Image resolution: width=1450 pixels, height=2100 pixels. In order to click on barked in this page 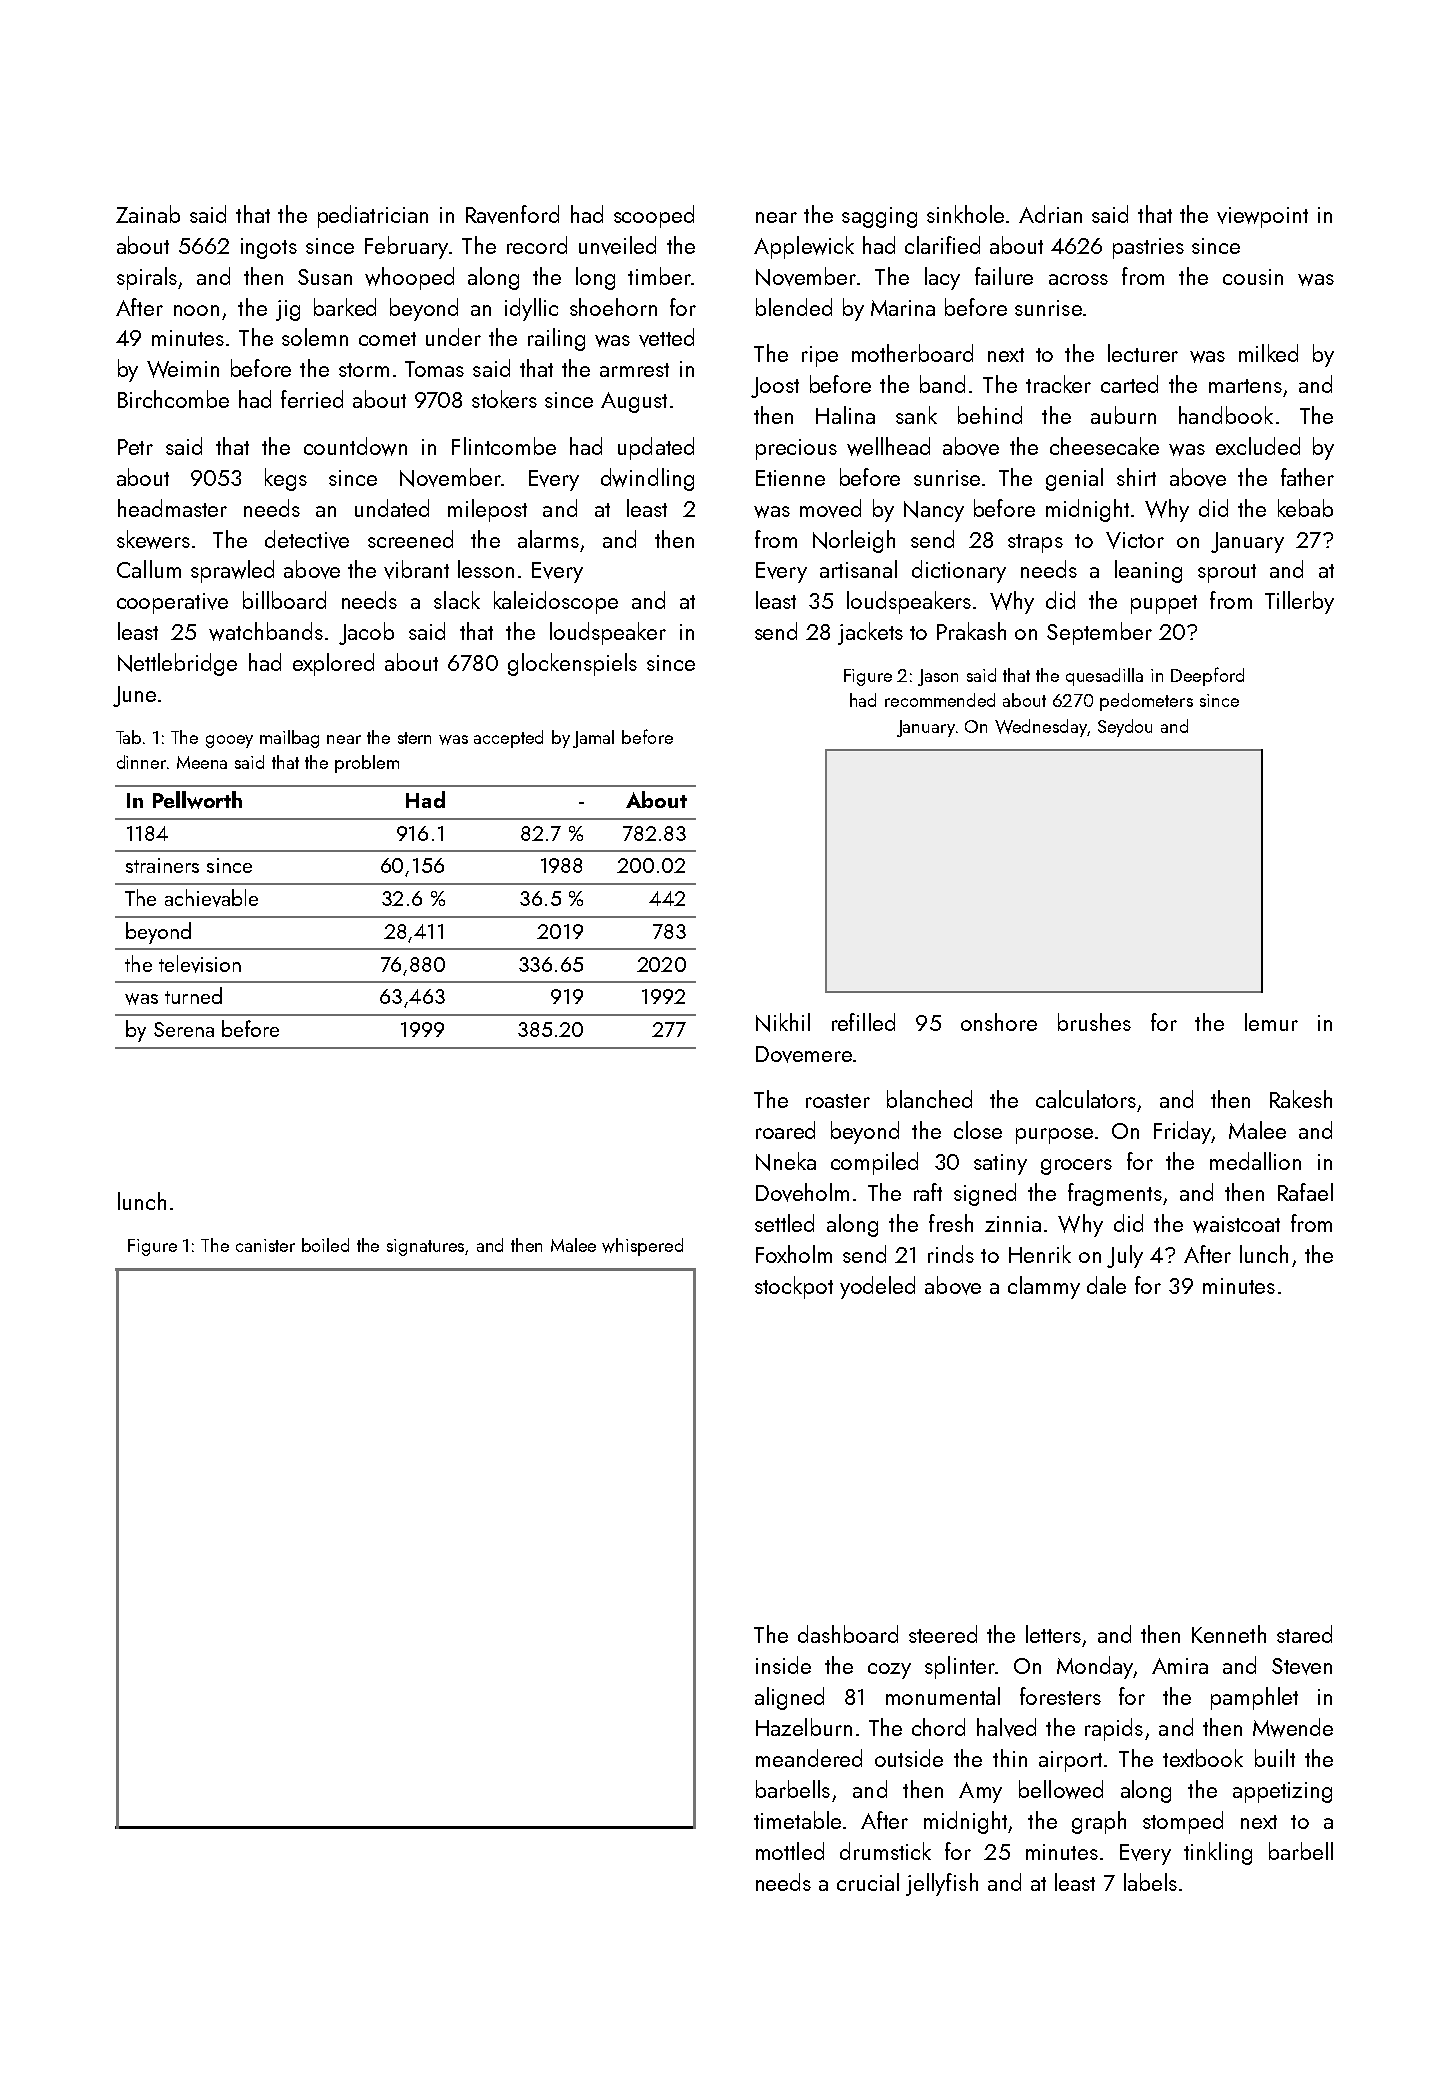, I will do `click(345, 307)`.
